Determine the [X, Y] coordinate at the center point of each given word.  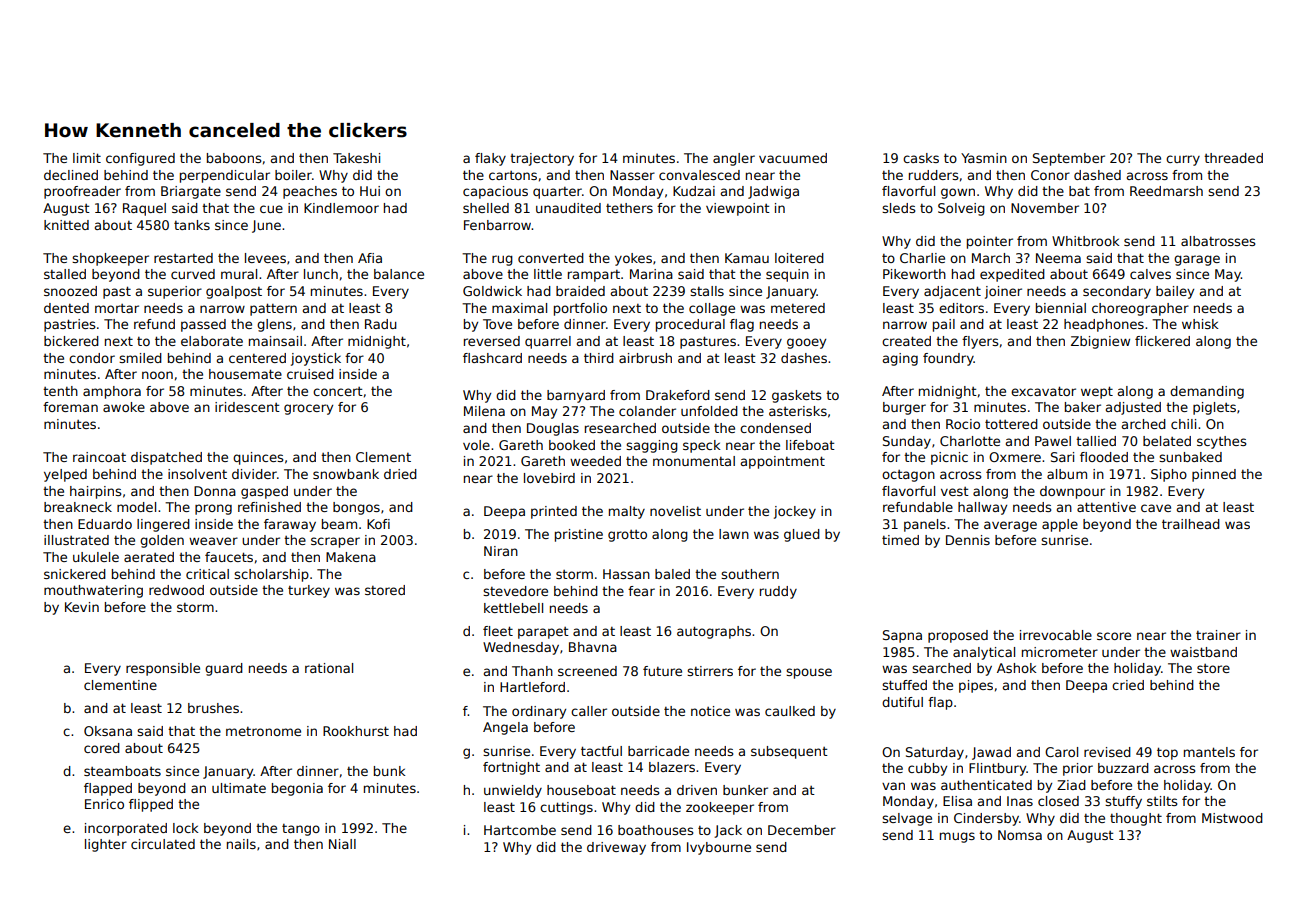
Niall [342, 844]
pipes [976, 686]
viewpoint [738, 209]
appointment [783, 462]
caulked [790, 711]
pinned [1214, 475]
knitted [66, 225]
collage [712, 309]
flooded [1104, 457]
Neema [1058, 258]
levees [265, 258]
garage [1197, 260]
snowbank [346, 474]
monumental [694, 461]
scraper [335, 542]
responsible [163, 669]
